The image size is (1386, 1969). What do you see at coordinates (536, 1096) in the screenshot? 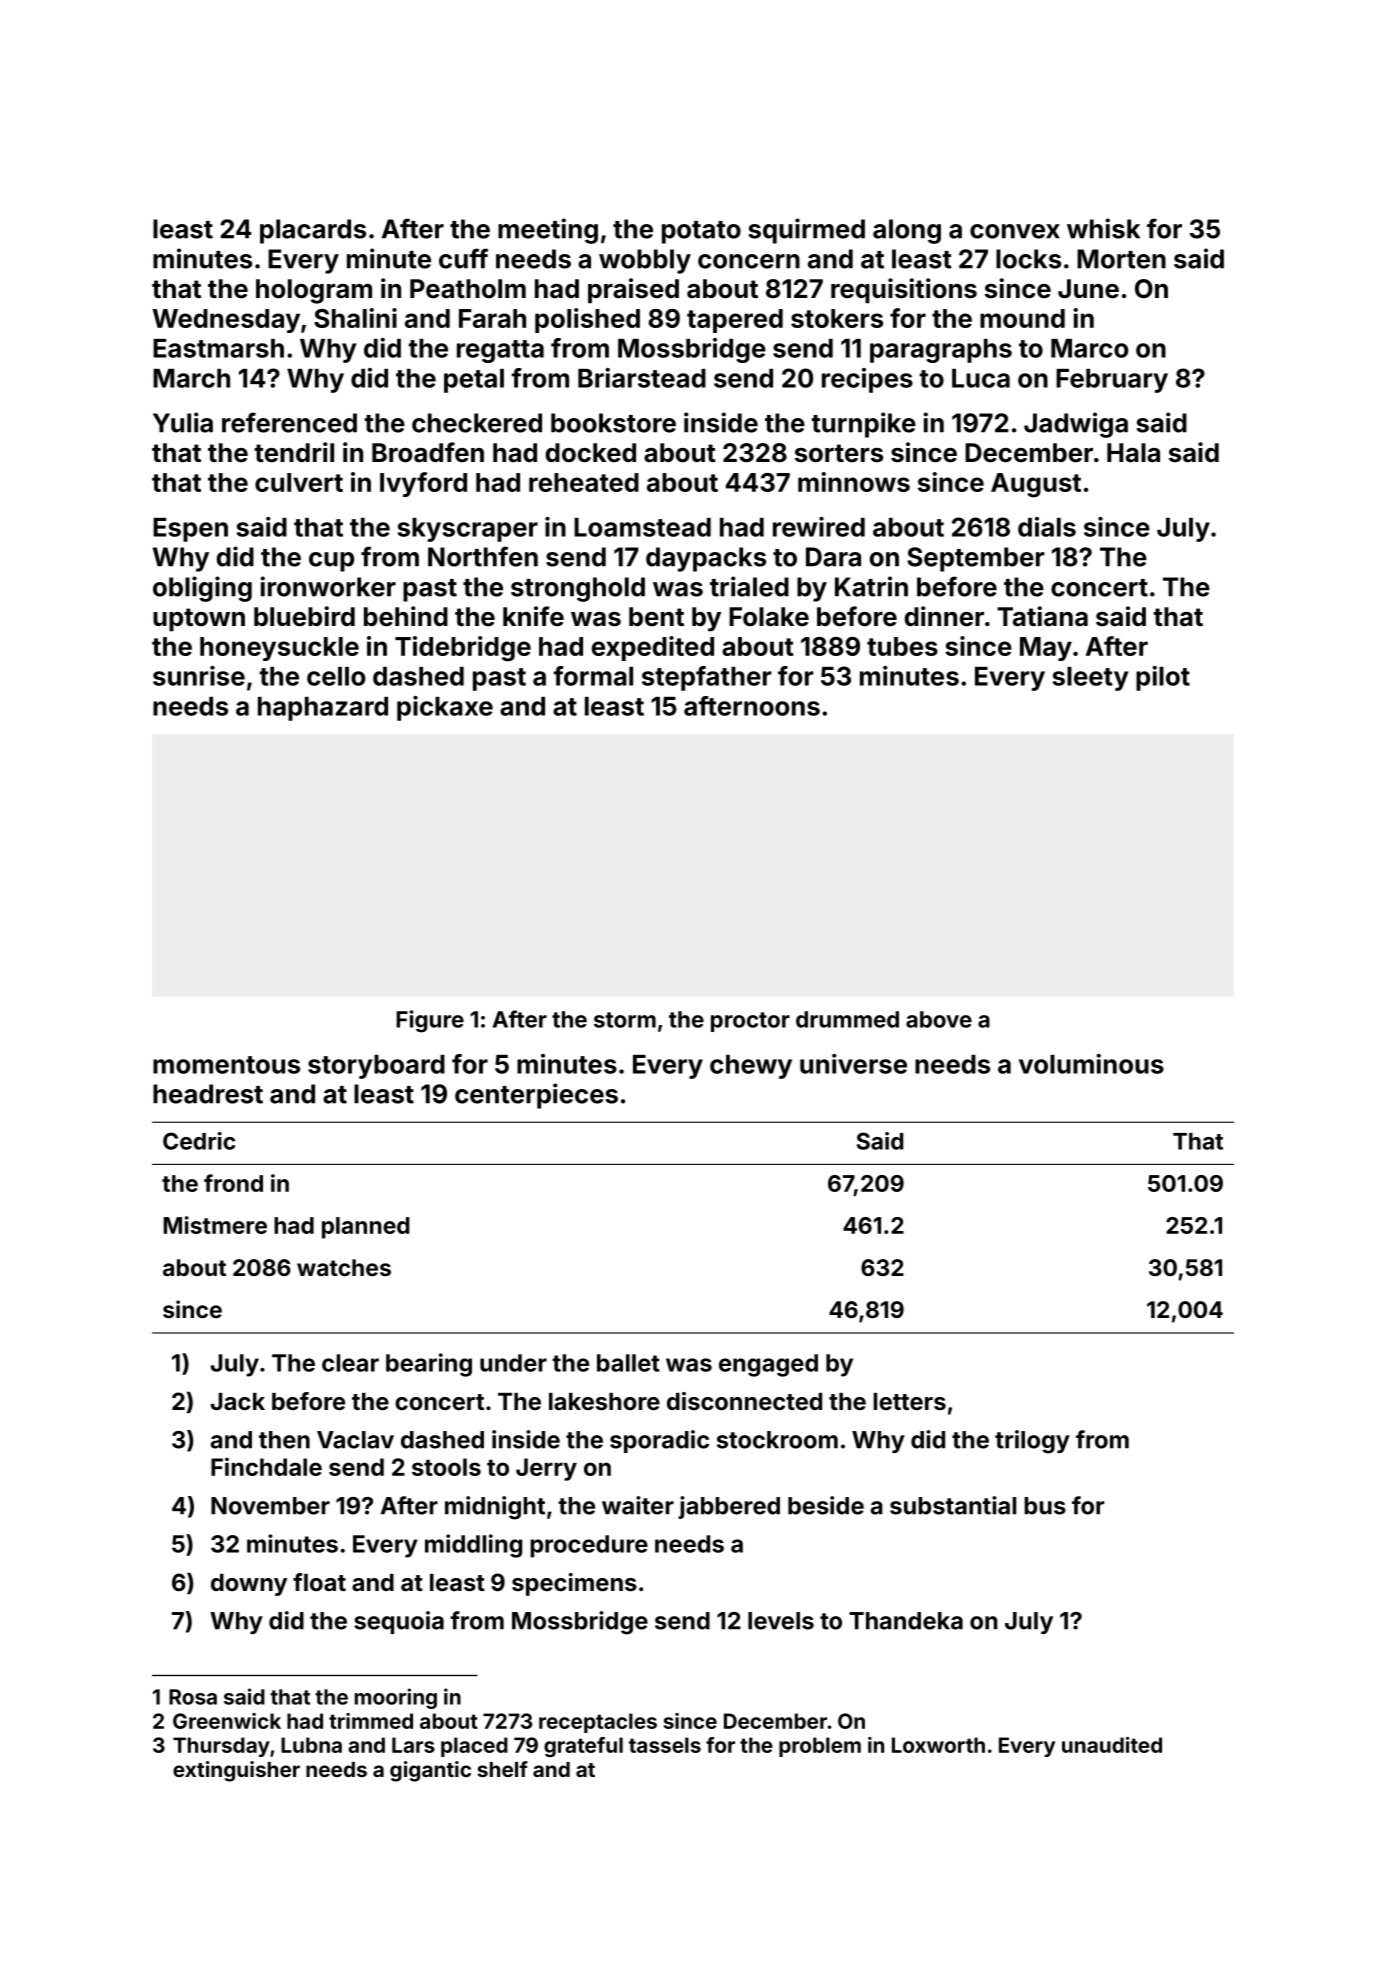
I see `centerpieces` at bounding box center [536, 1096].
